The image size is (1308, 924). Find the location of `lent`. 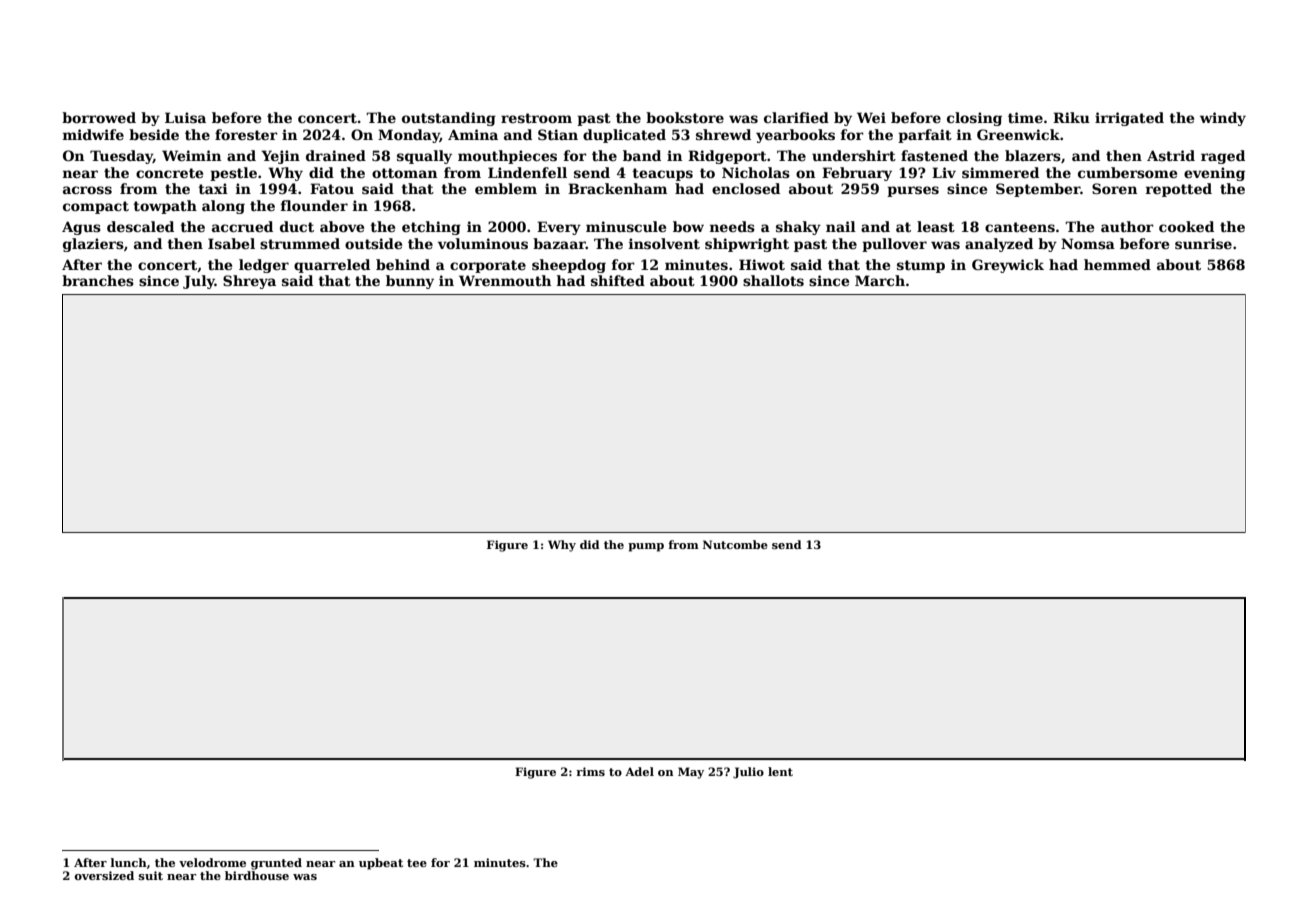

lent is located at coordinates (780, 771).
